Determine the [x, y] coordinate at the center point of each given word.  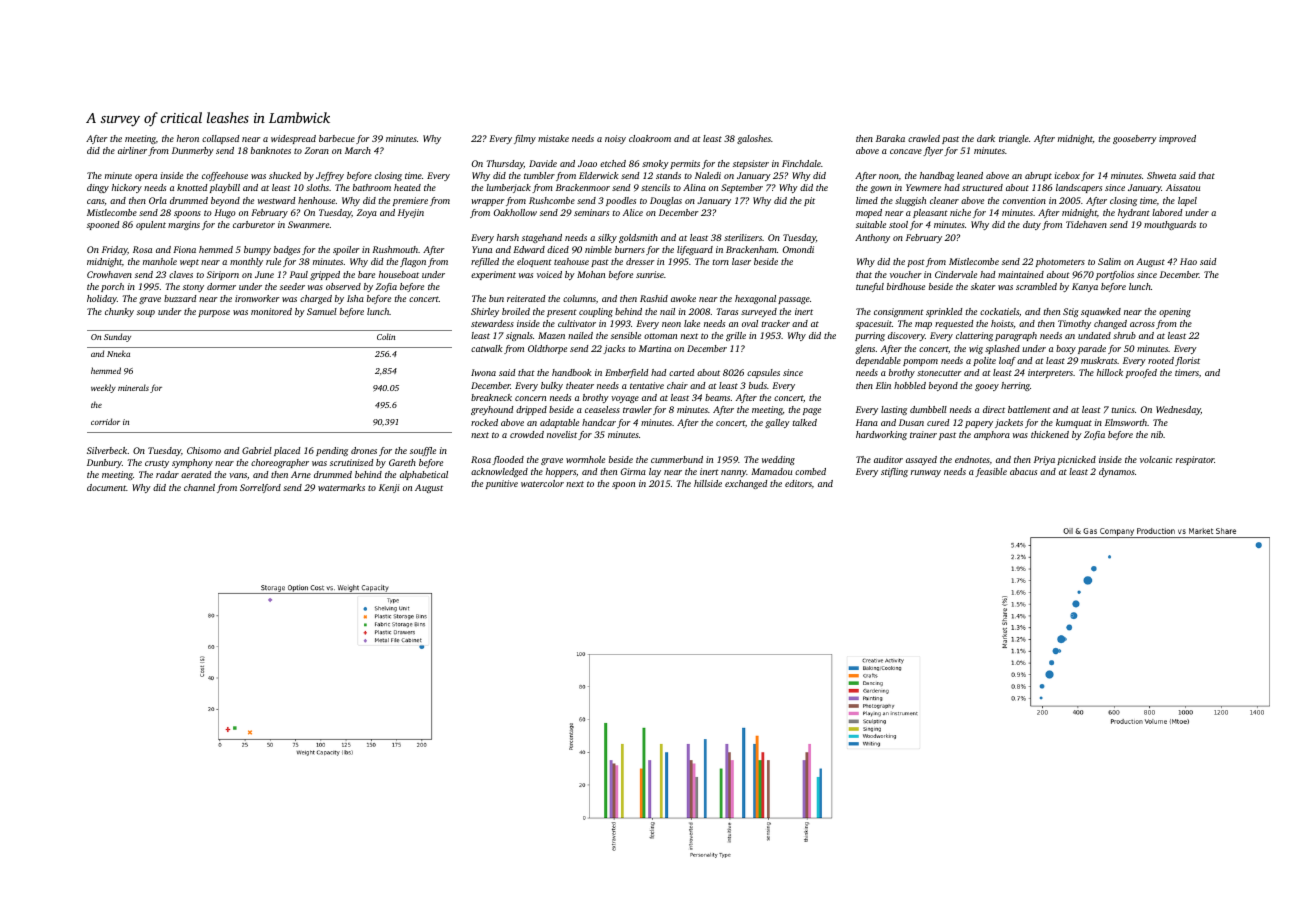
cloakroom [650, 138]
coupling [596, 312]
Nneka [118, 353]
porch [112, 287]
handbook [571, 372]
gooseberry [1135, 139]
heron [188, 138]
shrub [1124, 335]
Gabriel [257, 450]
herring [1015, 386]
